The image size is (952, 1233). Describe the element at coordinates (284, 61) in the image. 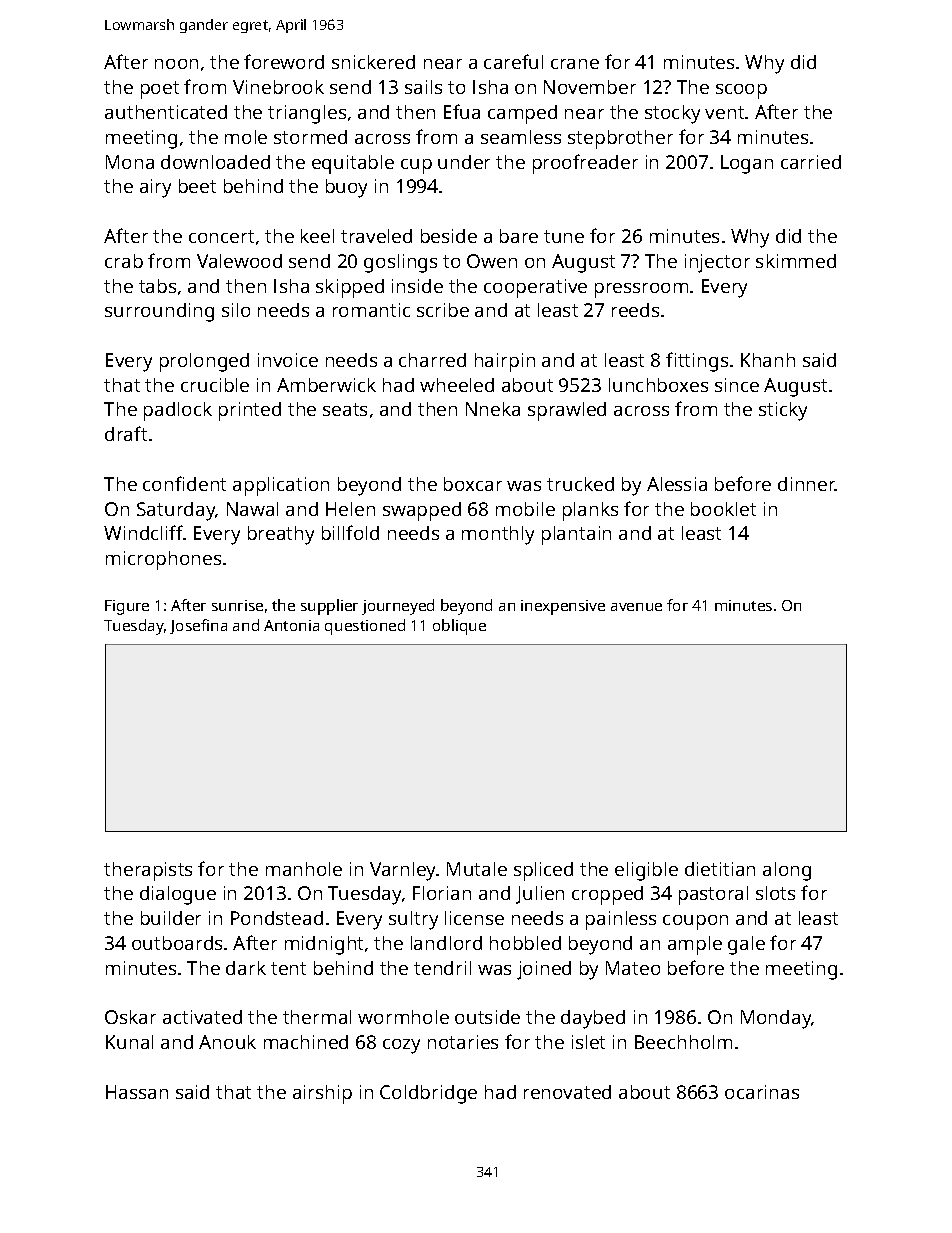

I see `foreword` at that location.
